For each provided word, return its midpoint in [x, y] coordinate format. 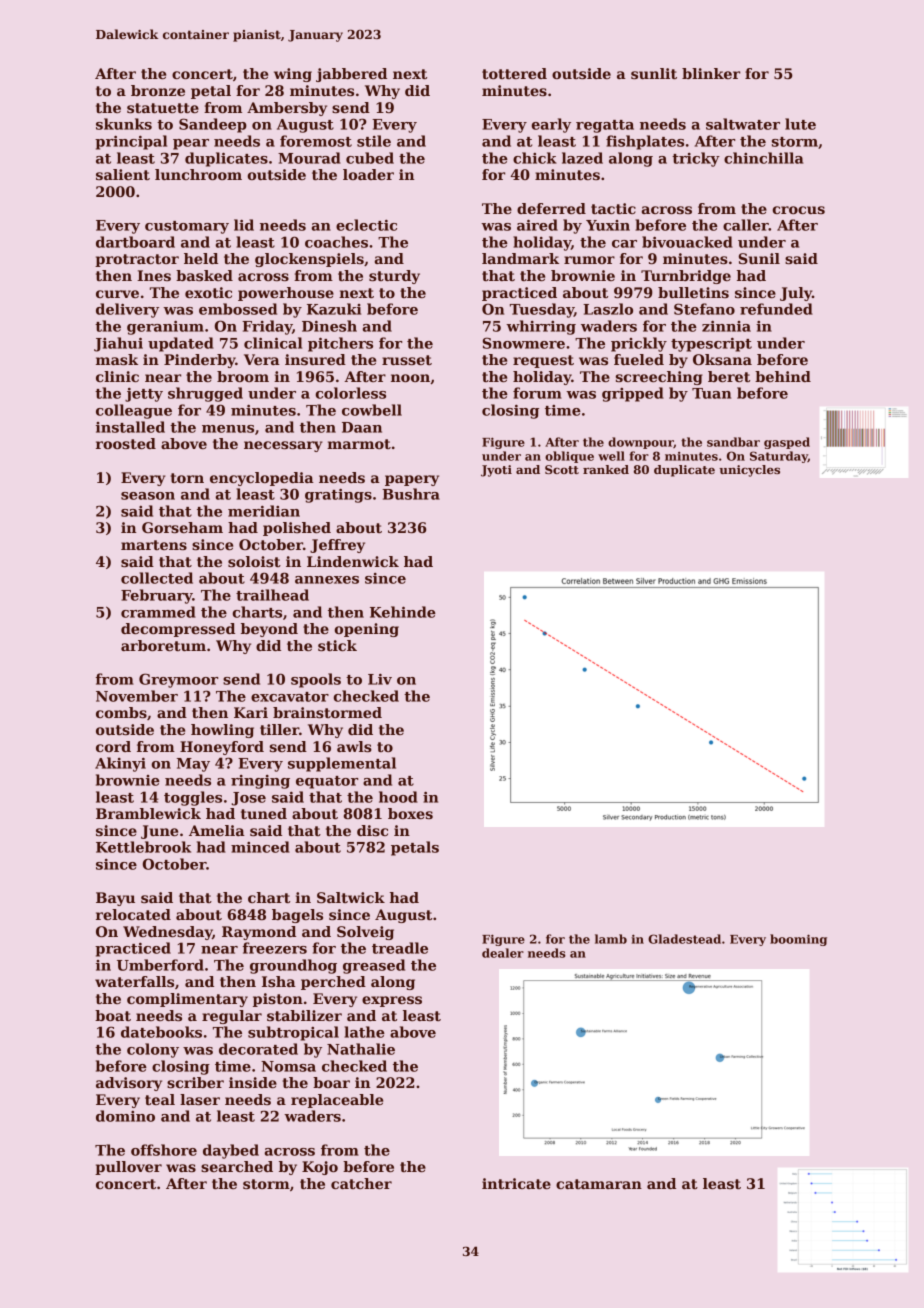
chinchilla [763, 158]
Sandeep [213, 125]
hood [398, 797]
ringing [260, 782]
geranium [165, 328]
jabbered [351, 75]
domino [125, 1116]
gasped [787, 443]
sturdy [394, 277]
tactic [613, 208]
